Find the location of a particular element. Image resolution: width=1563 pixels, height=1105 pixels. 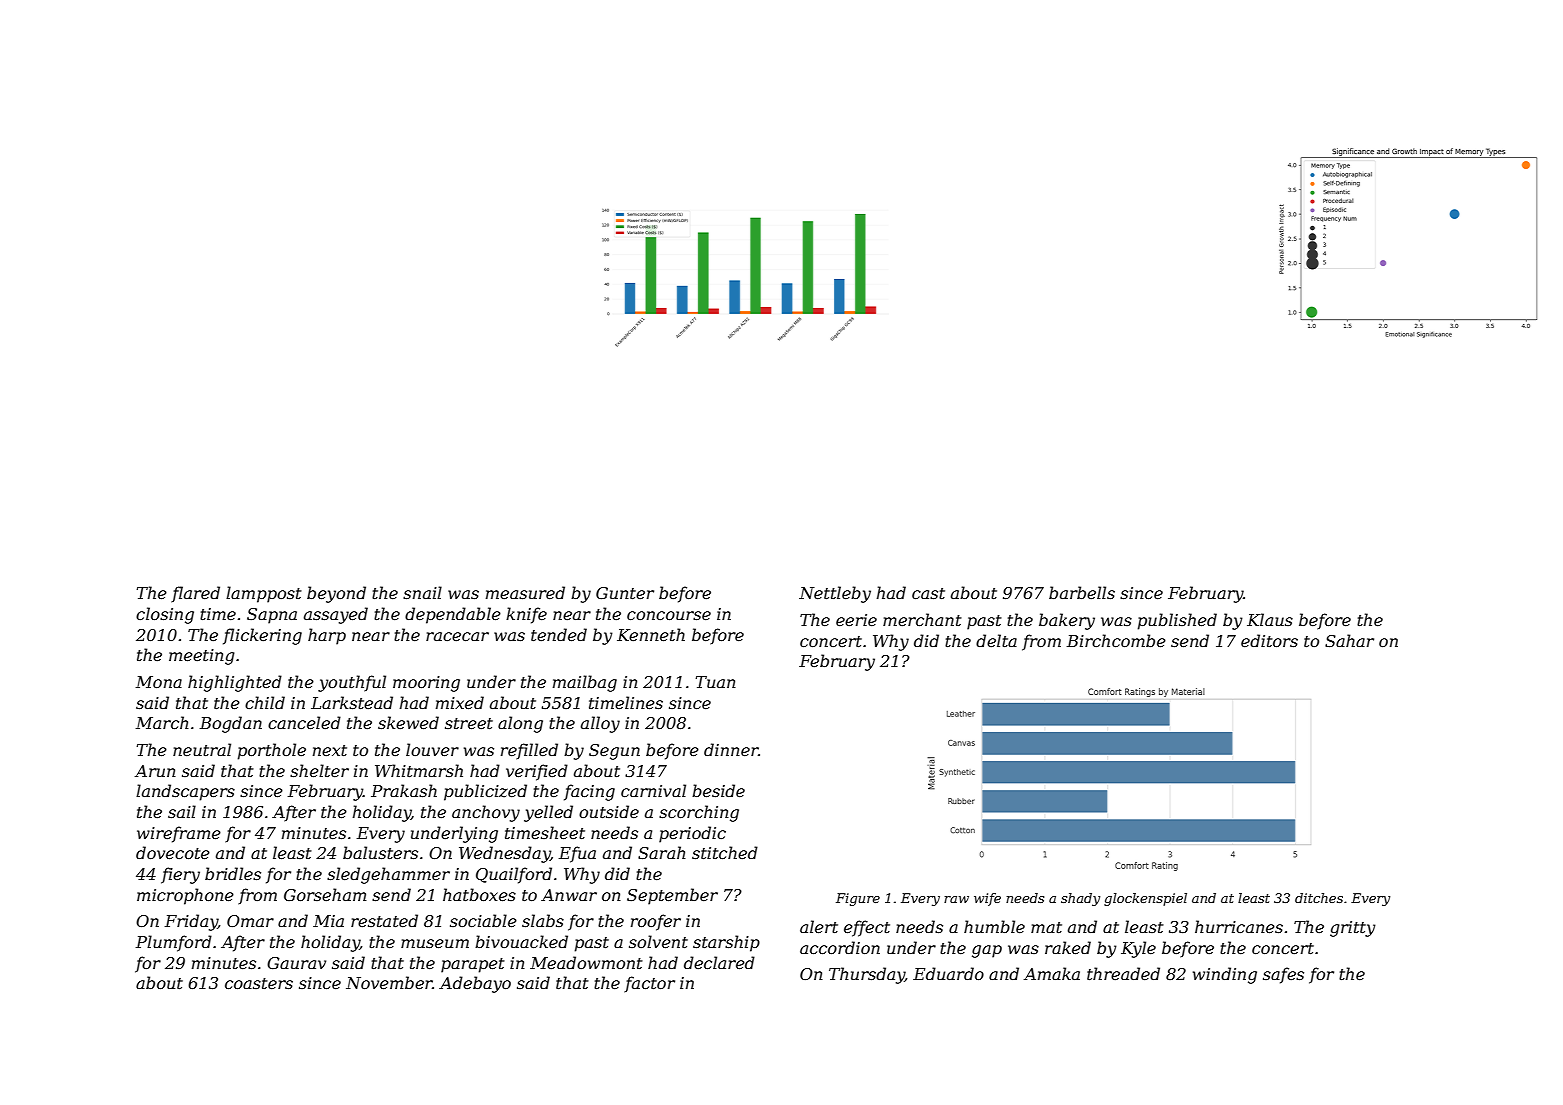

periodic is located at coordinates (692, 834).
